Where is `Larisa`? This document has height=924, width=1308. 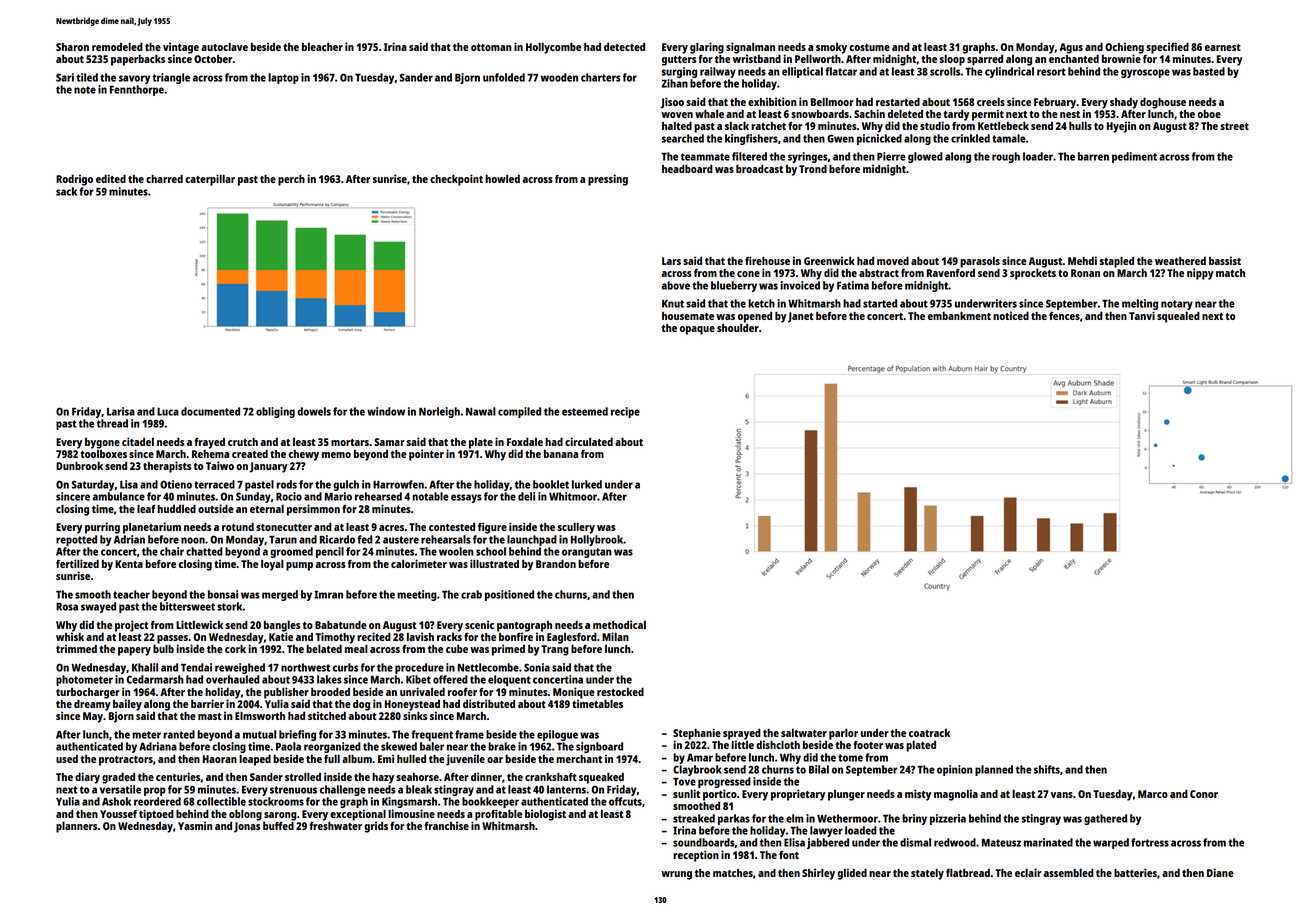 Larisa is located at coordinates (121, 411).
